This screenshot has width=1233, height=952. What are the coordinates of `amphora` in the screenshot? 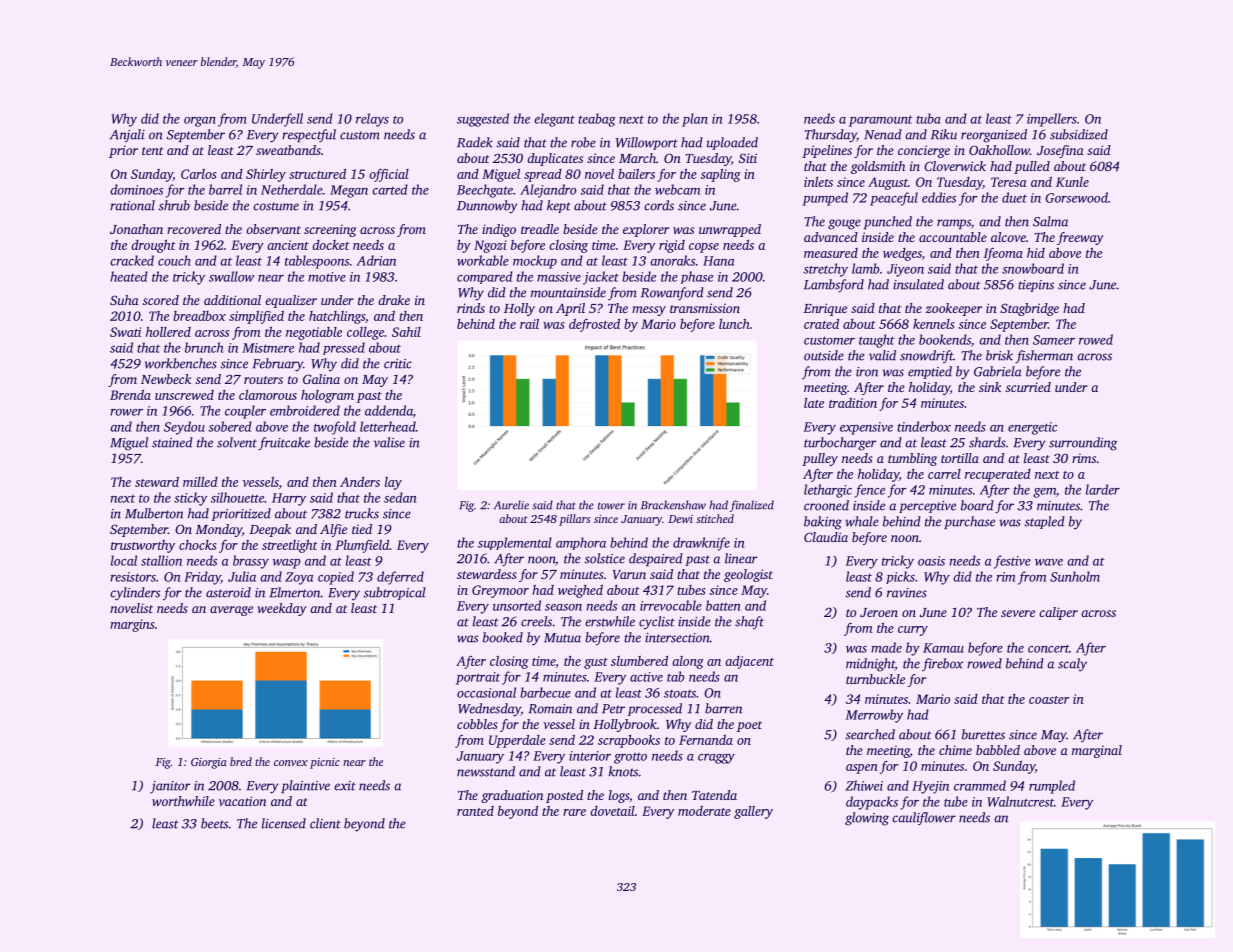 It's located at (581, 543).
